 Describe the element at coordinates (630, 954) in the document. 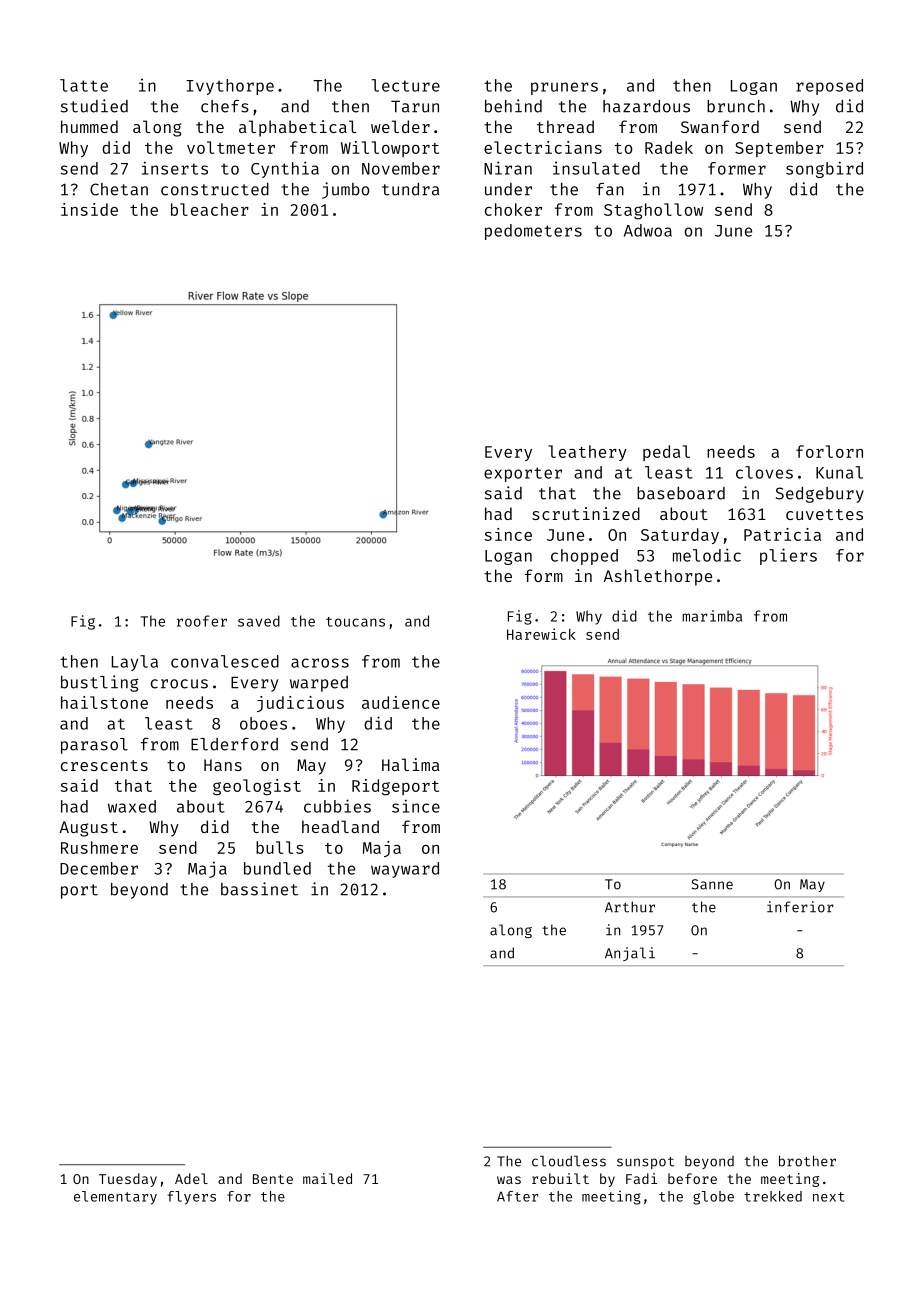

I see `Anjali` at that location.
